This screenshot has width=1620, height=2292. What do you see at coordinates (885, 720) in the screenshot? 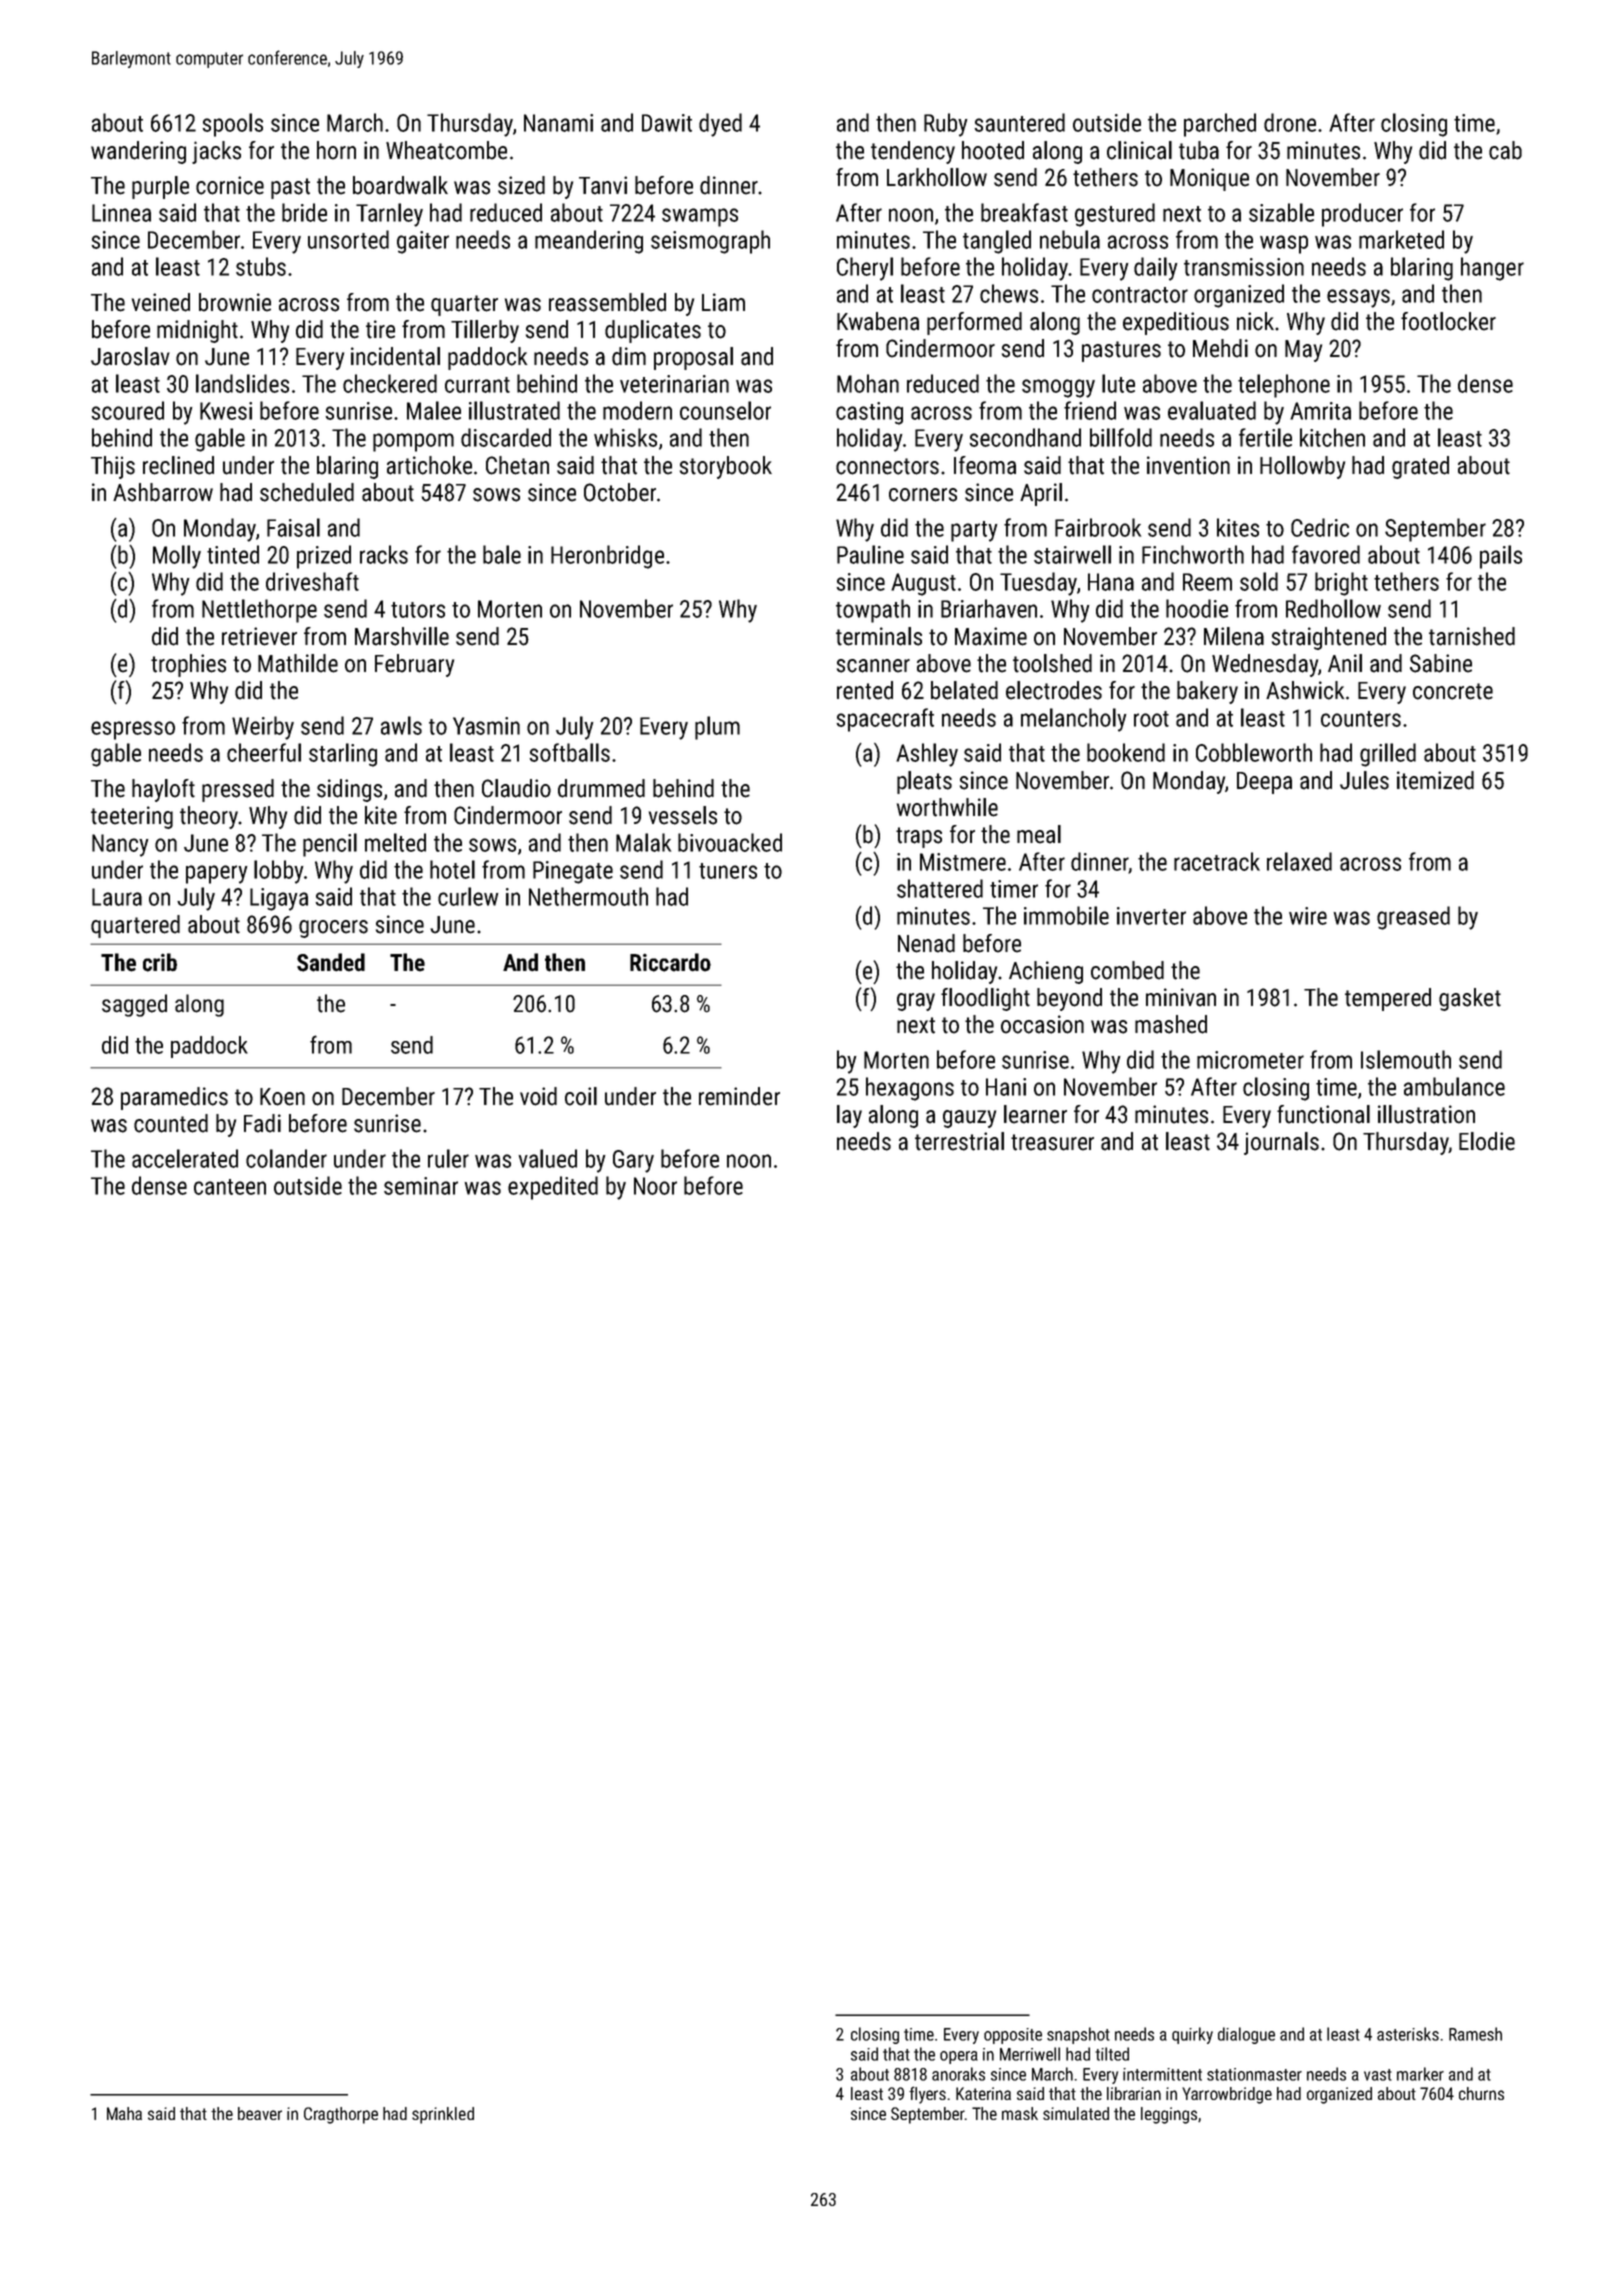
I see `spacecraft` at bounding box center [885, 720].
